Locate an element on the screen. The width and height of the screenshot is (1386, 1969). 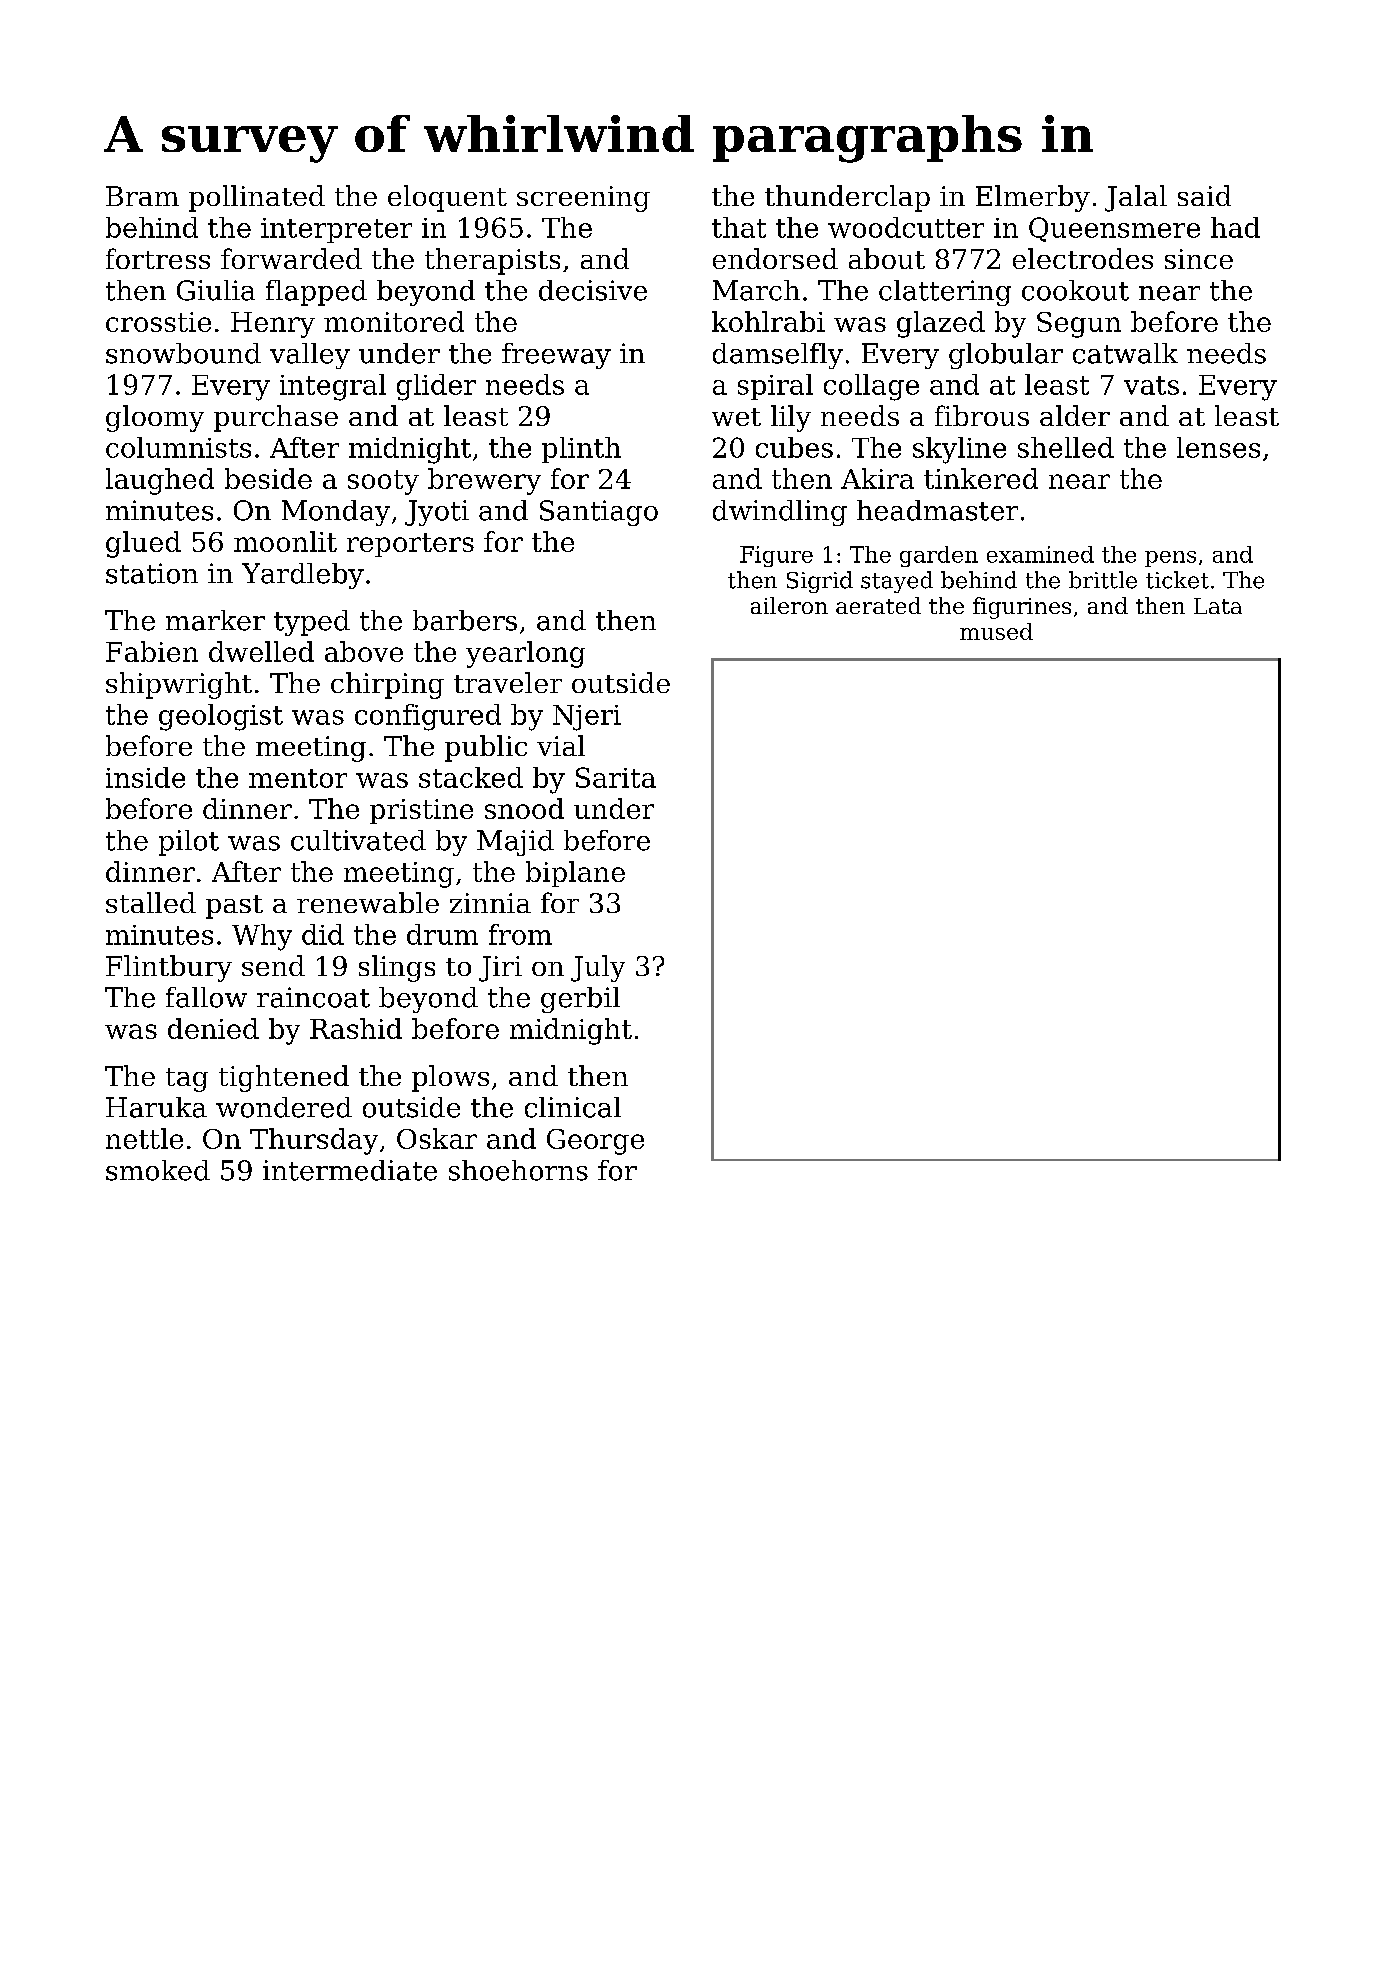
cubes is located at coordinates (794, 447).
